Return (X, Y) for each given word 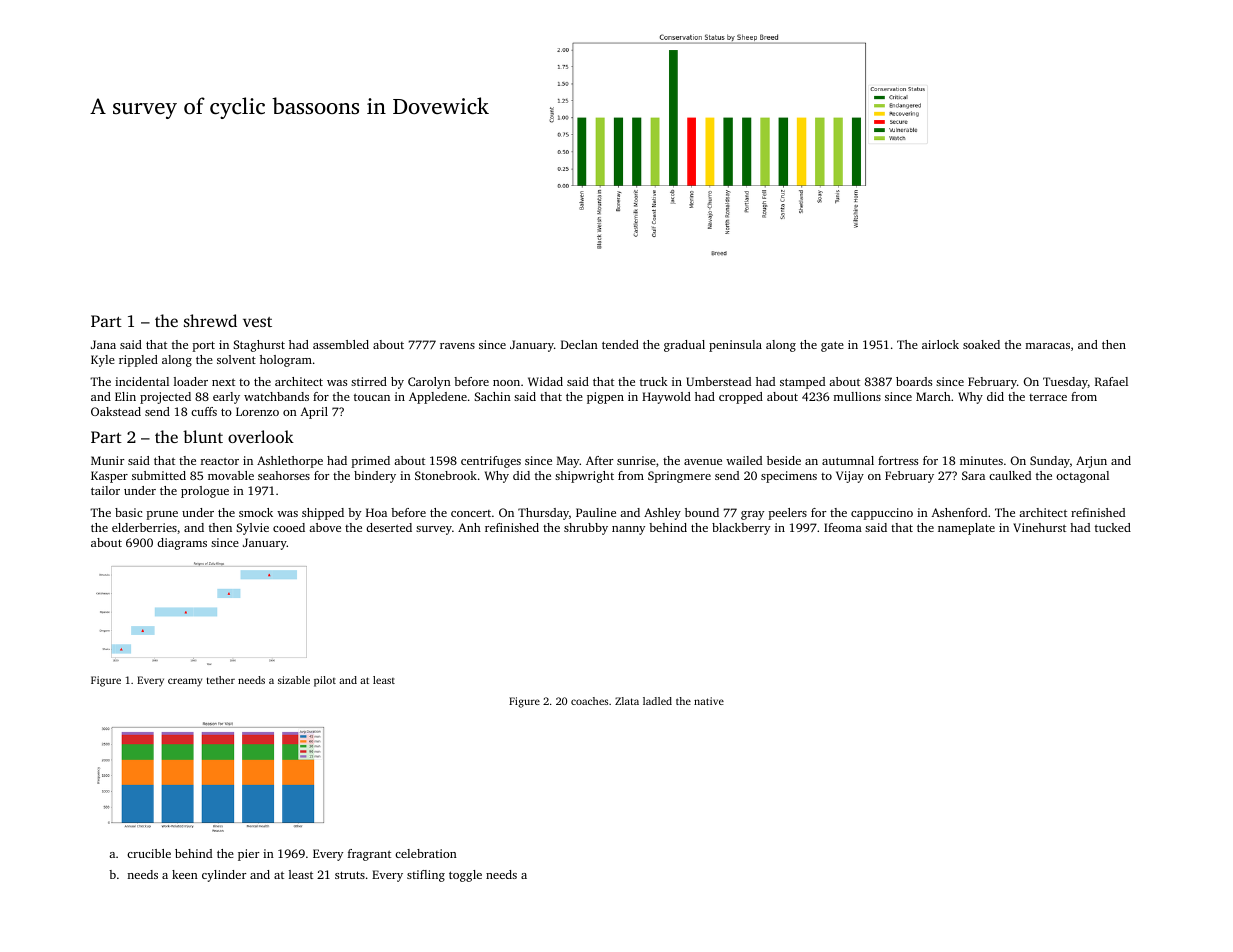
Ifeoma (843, 527)
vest (257, 322)
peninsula (735, 346)
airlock (940, 344)
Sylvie (252, 529)
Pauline (596, 512)
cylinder (224, 876)
